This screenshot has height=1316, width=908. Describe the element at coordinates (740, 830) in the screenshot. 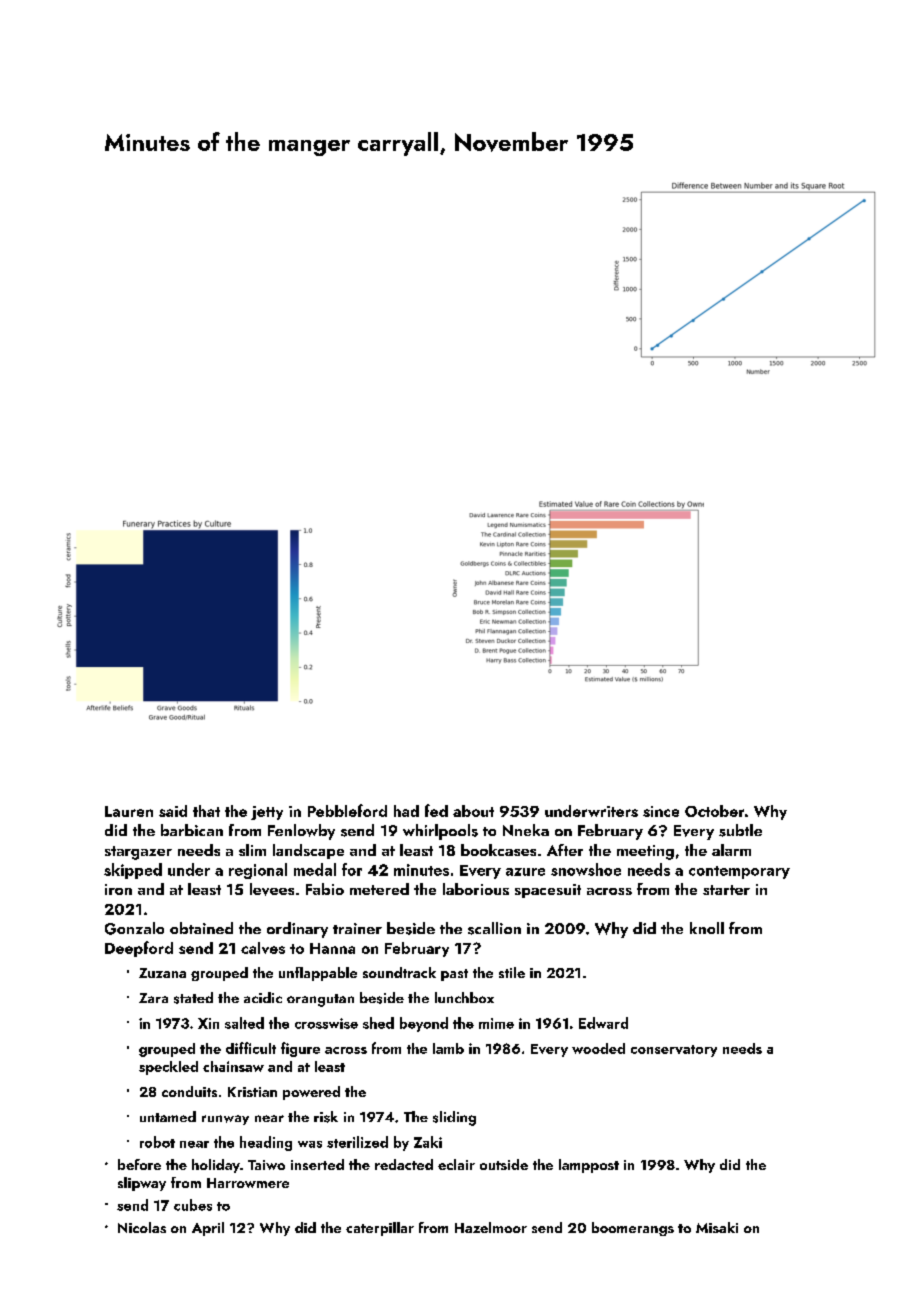

I see `subtle` at that location.
